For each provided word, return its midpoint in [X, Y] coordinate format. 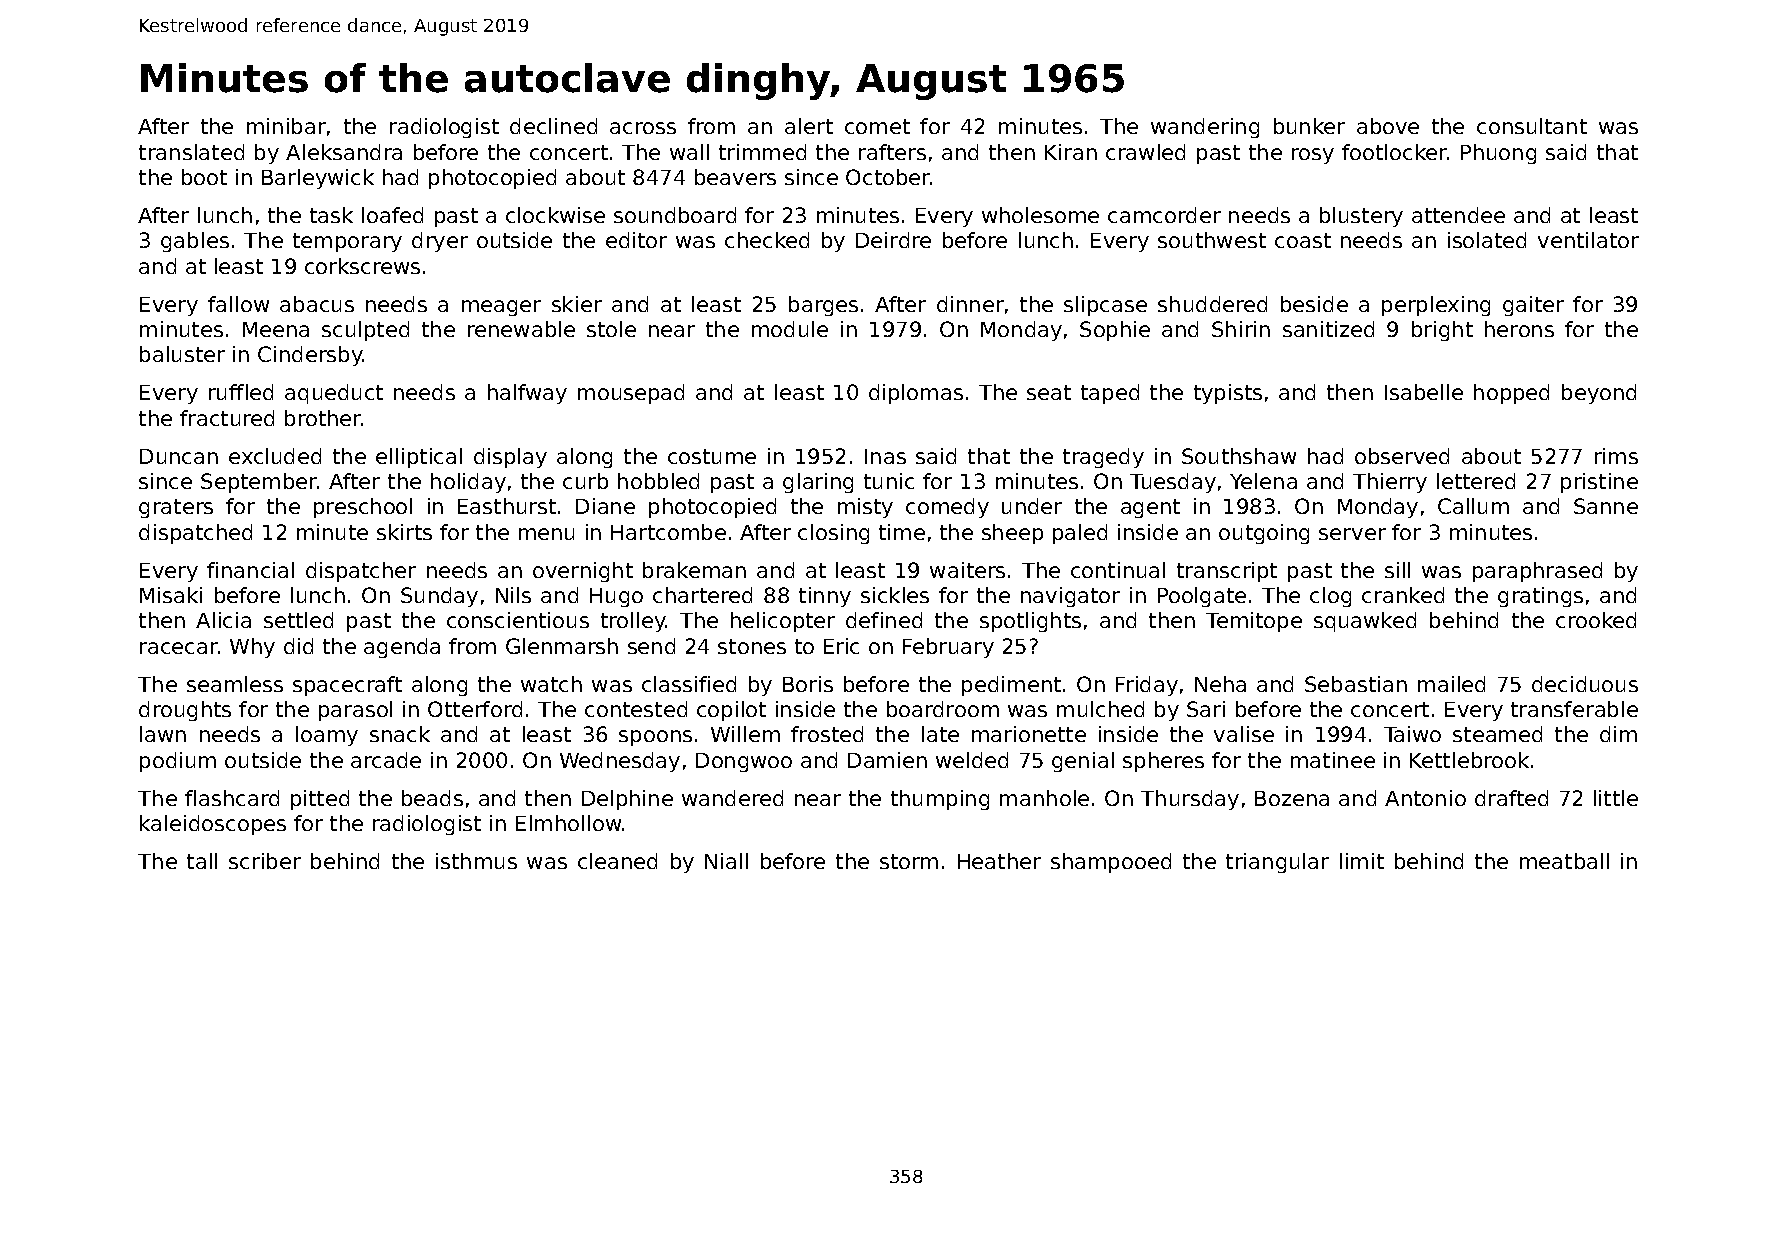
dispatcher [361, 572]
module [790, 329]
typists [1228, 394]
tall [202, 861]
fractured [227, 418]
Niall [726, 861]
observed [1402, 456]
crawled [1145, 152]
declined [553, 126]
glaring [818, 483]
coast [1303, 240]
